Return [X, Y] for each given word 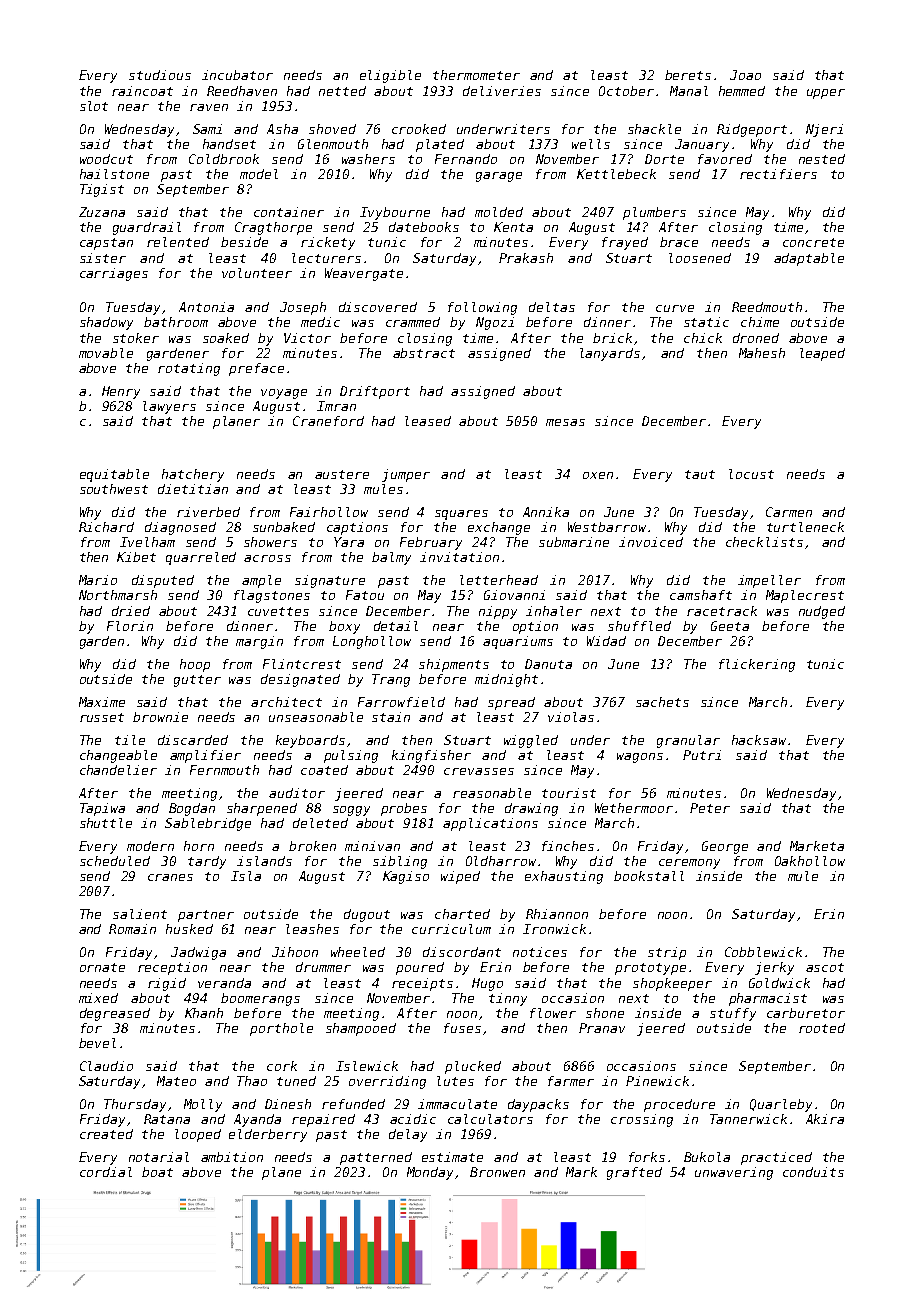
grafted [634, 1173]
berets [688, 75]
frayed [625, 243]
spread [511, 703]
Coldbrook [224, 159]
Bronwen [497, 1172]
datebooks [424, 227]
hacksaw [759, 740]
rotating [189, 369]
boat [157, 1172]
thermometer [476, 75]
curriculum [451, 929]
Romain [132, 929]
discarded [193, 740]
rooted [822, 1028]
